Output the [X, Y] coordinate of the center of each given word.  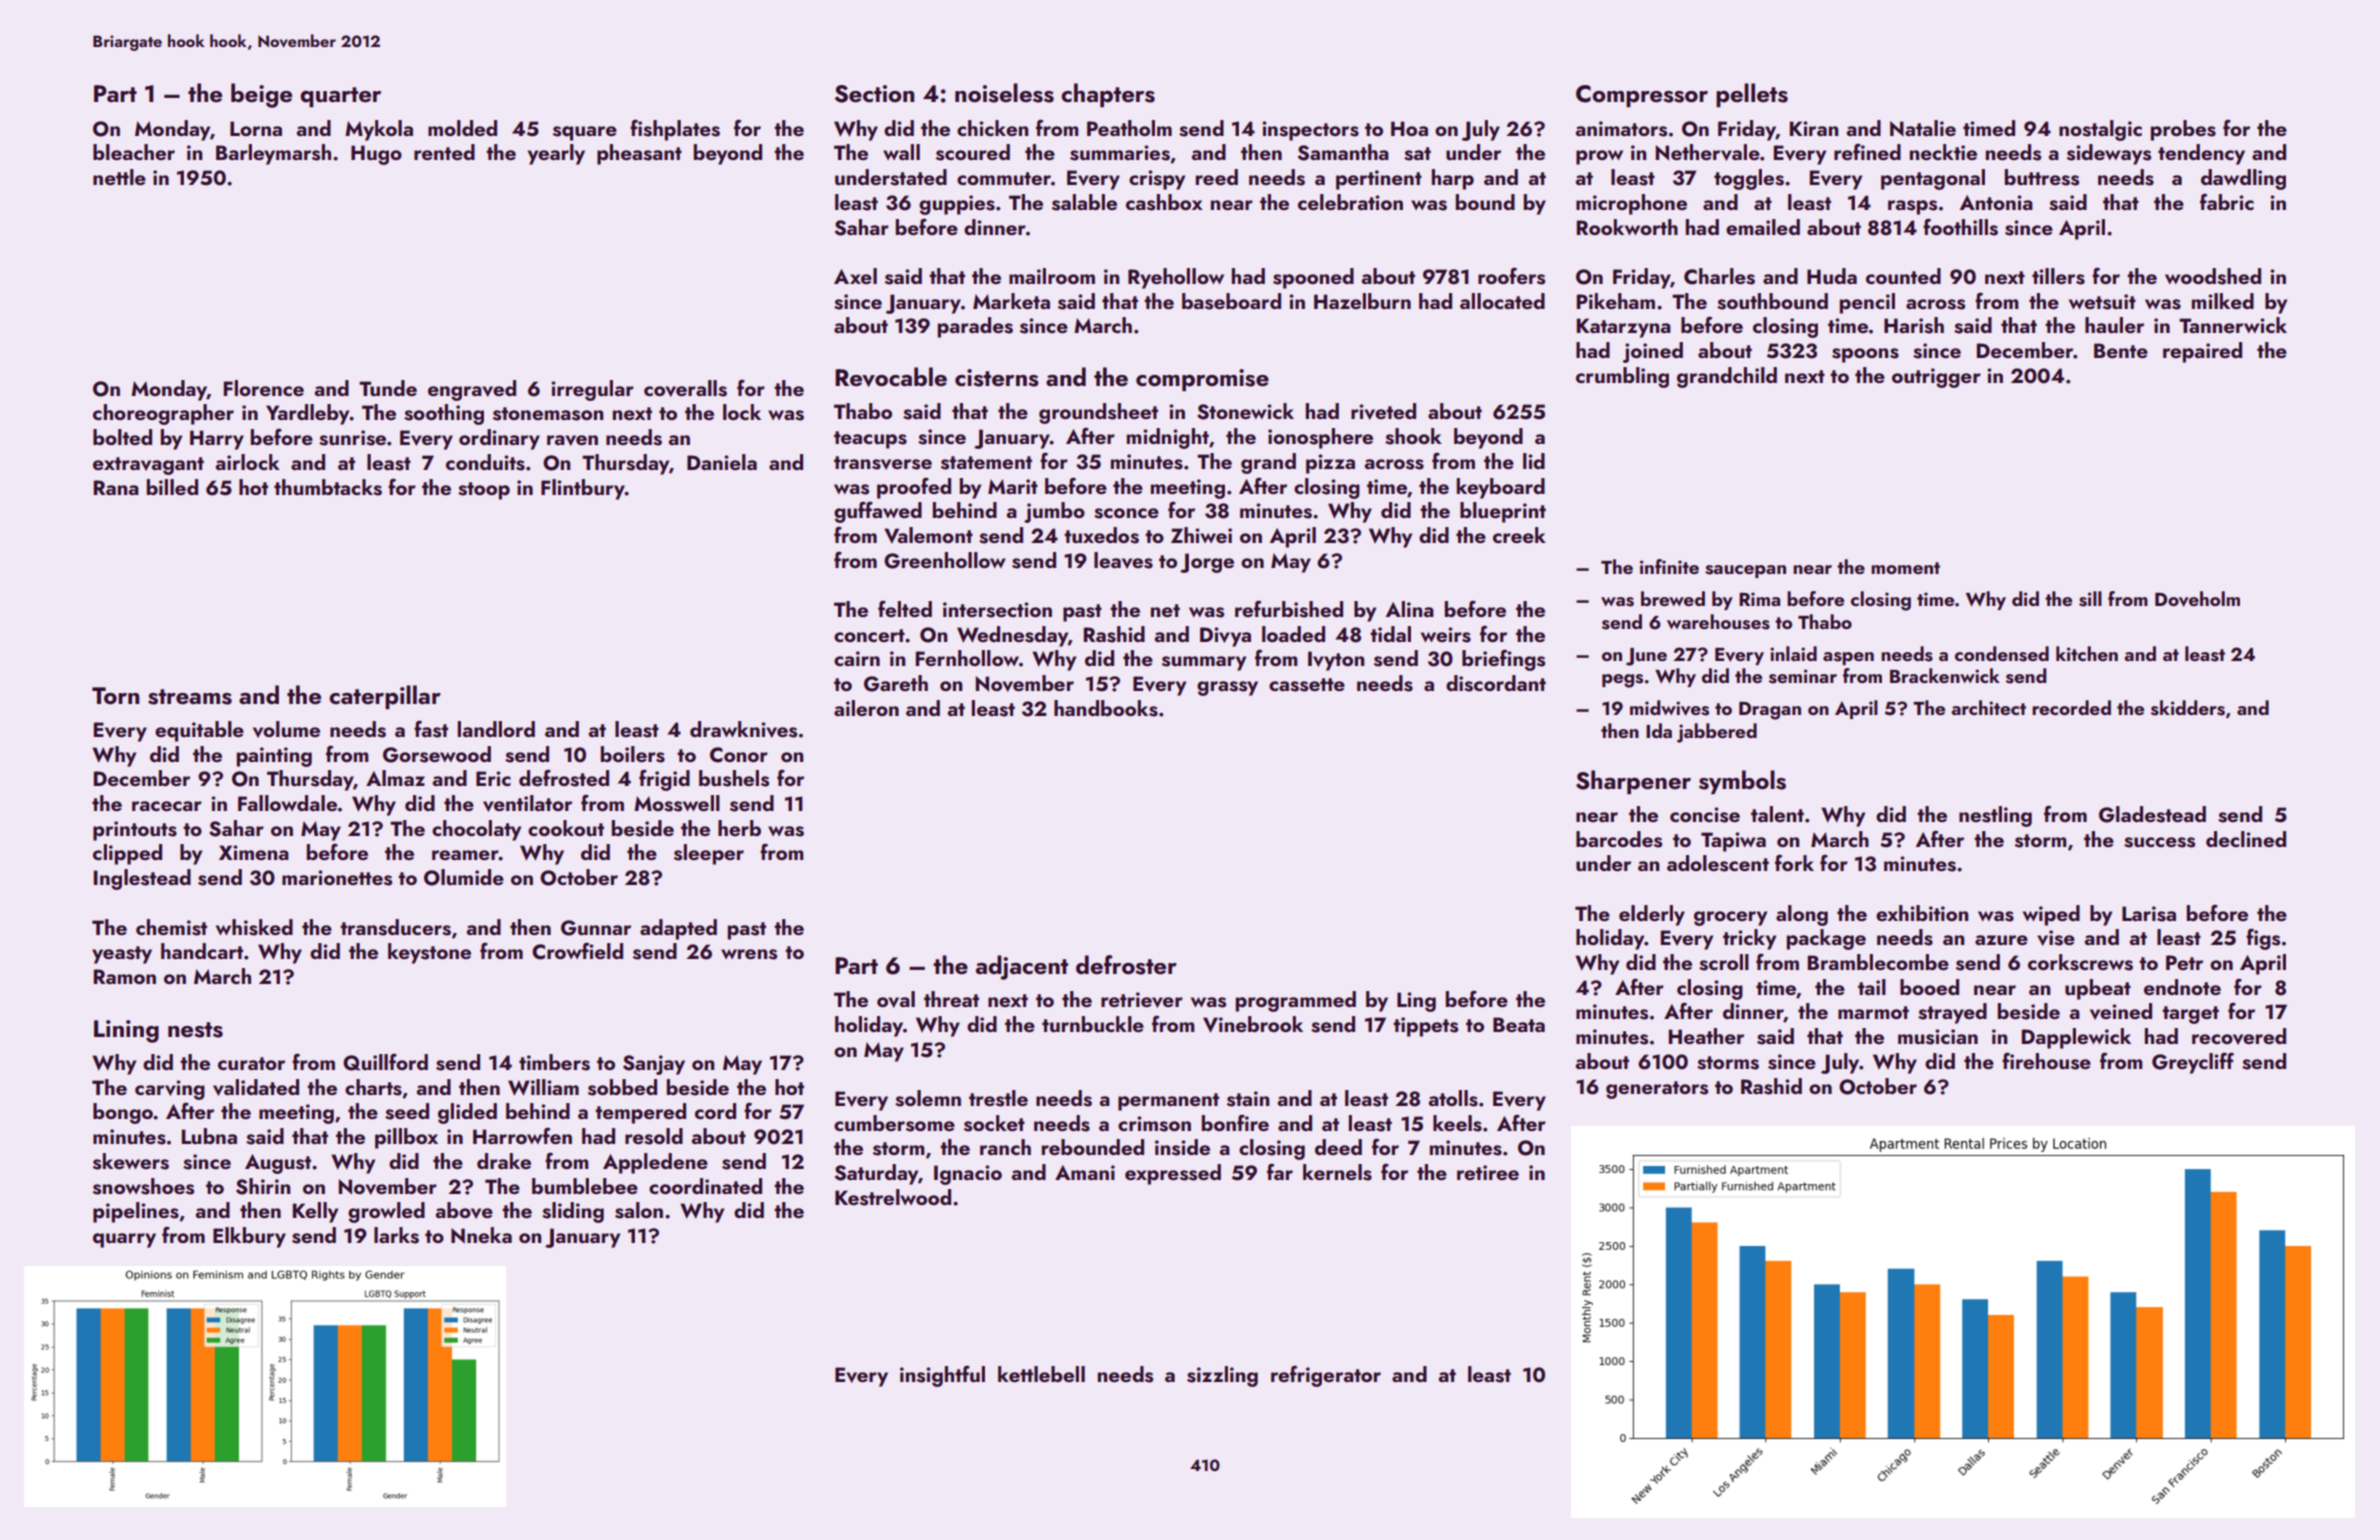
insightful [942, 1376]
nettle [119, 177]
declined [2246, 839]
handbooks [1106, 708]
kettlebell [1041, 1374]
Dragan [1770, 710]
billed [172, 487]
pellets [1752, 95]
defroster [1126, 965]
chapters [1108, 95]
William [543, 1087]
